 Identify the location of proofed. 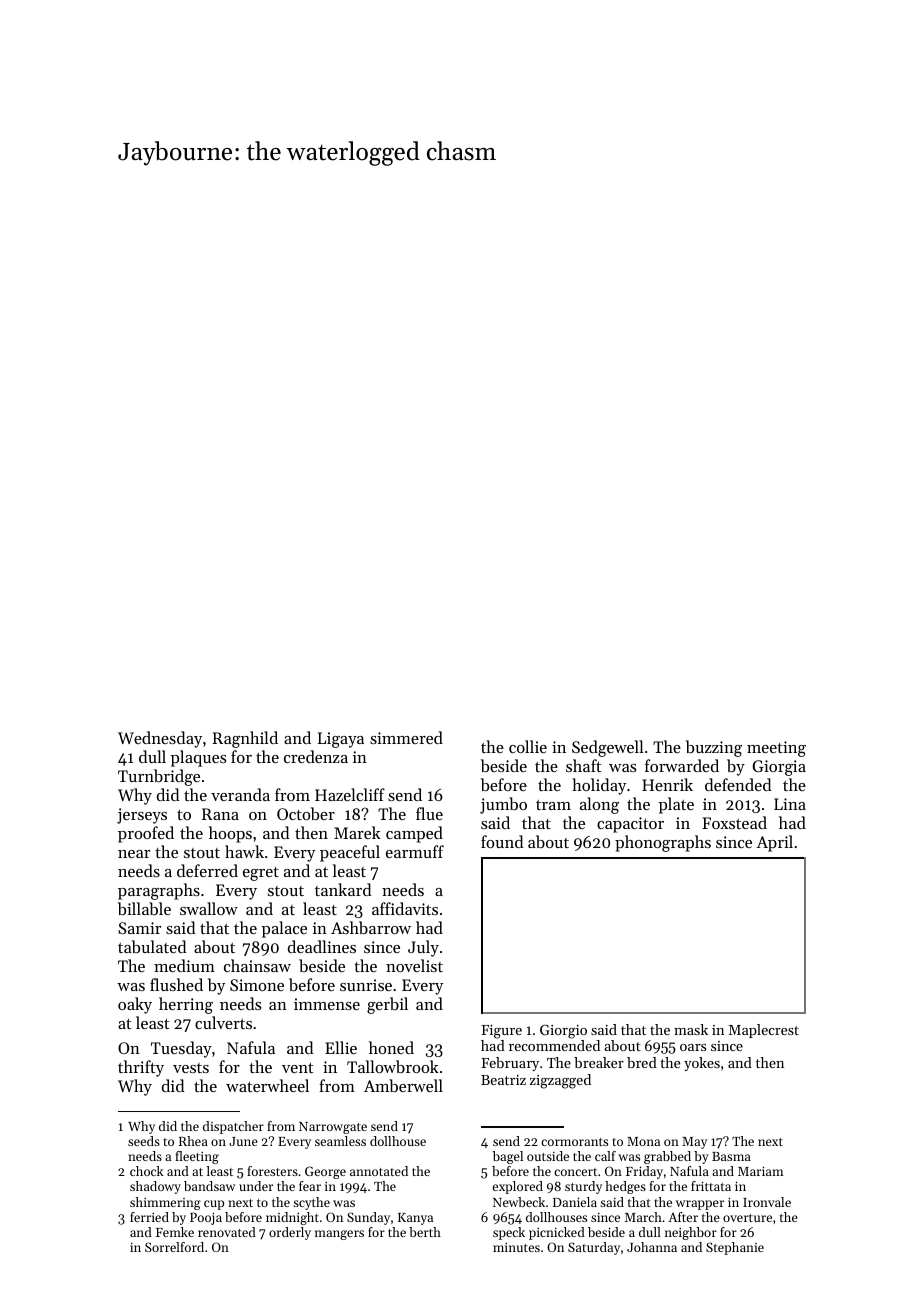
(146, 834).
